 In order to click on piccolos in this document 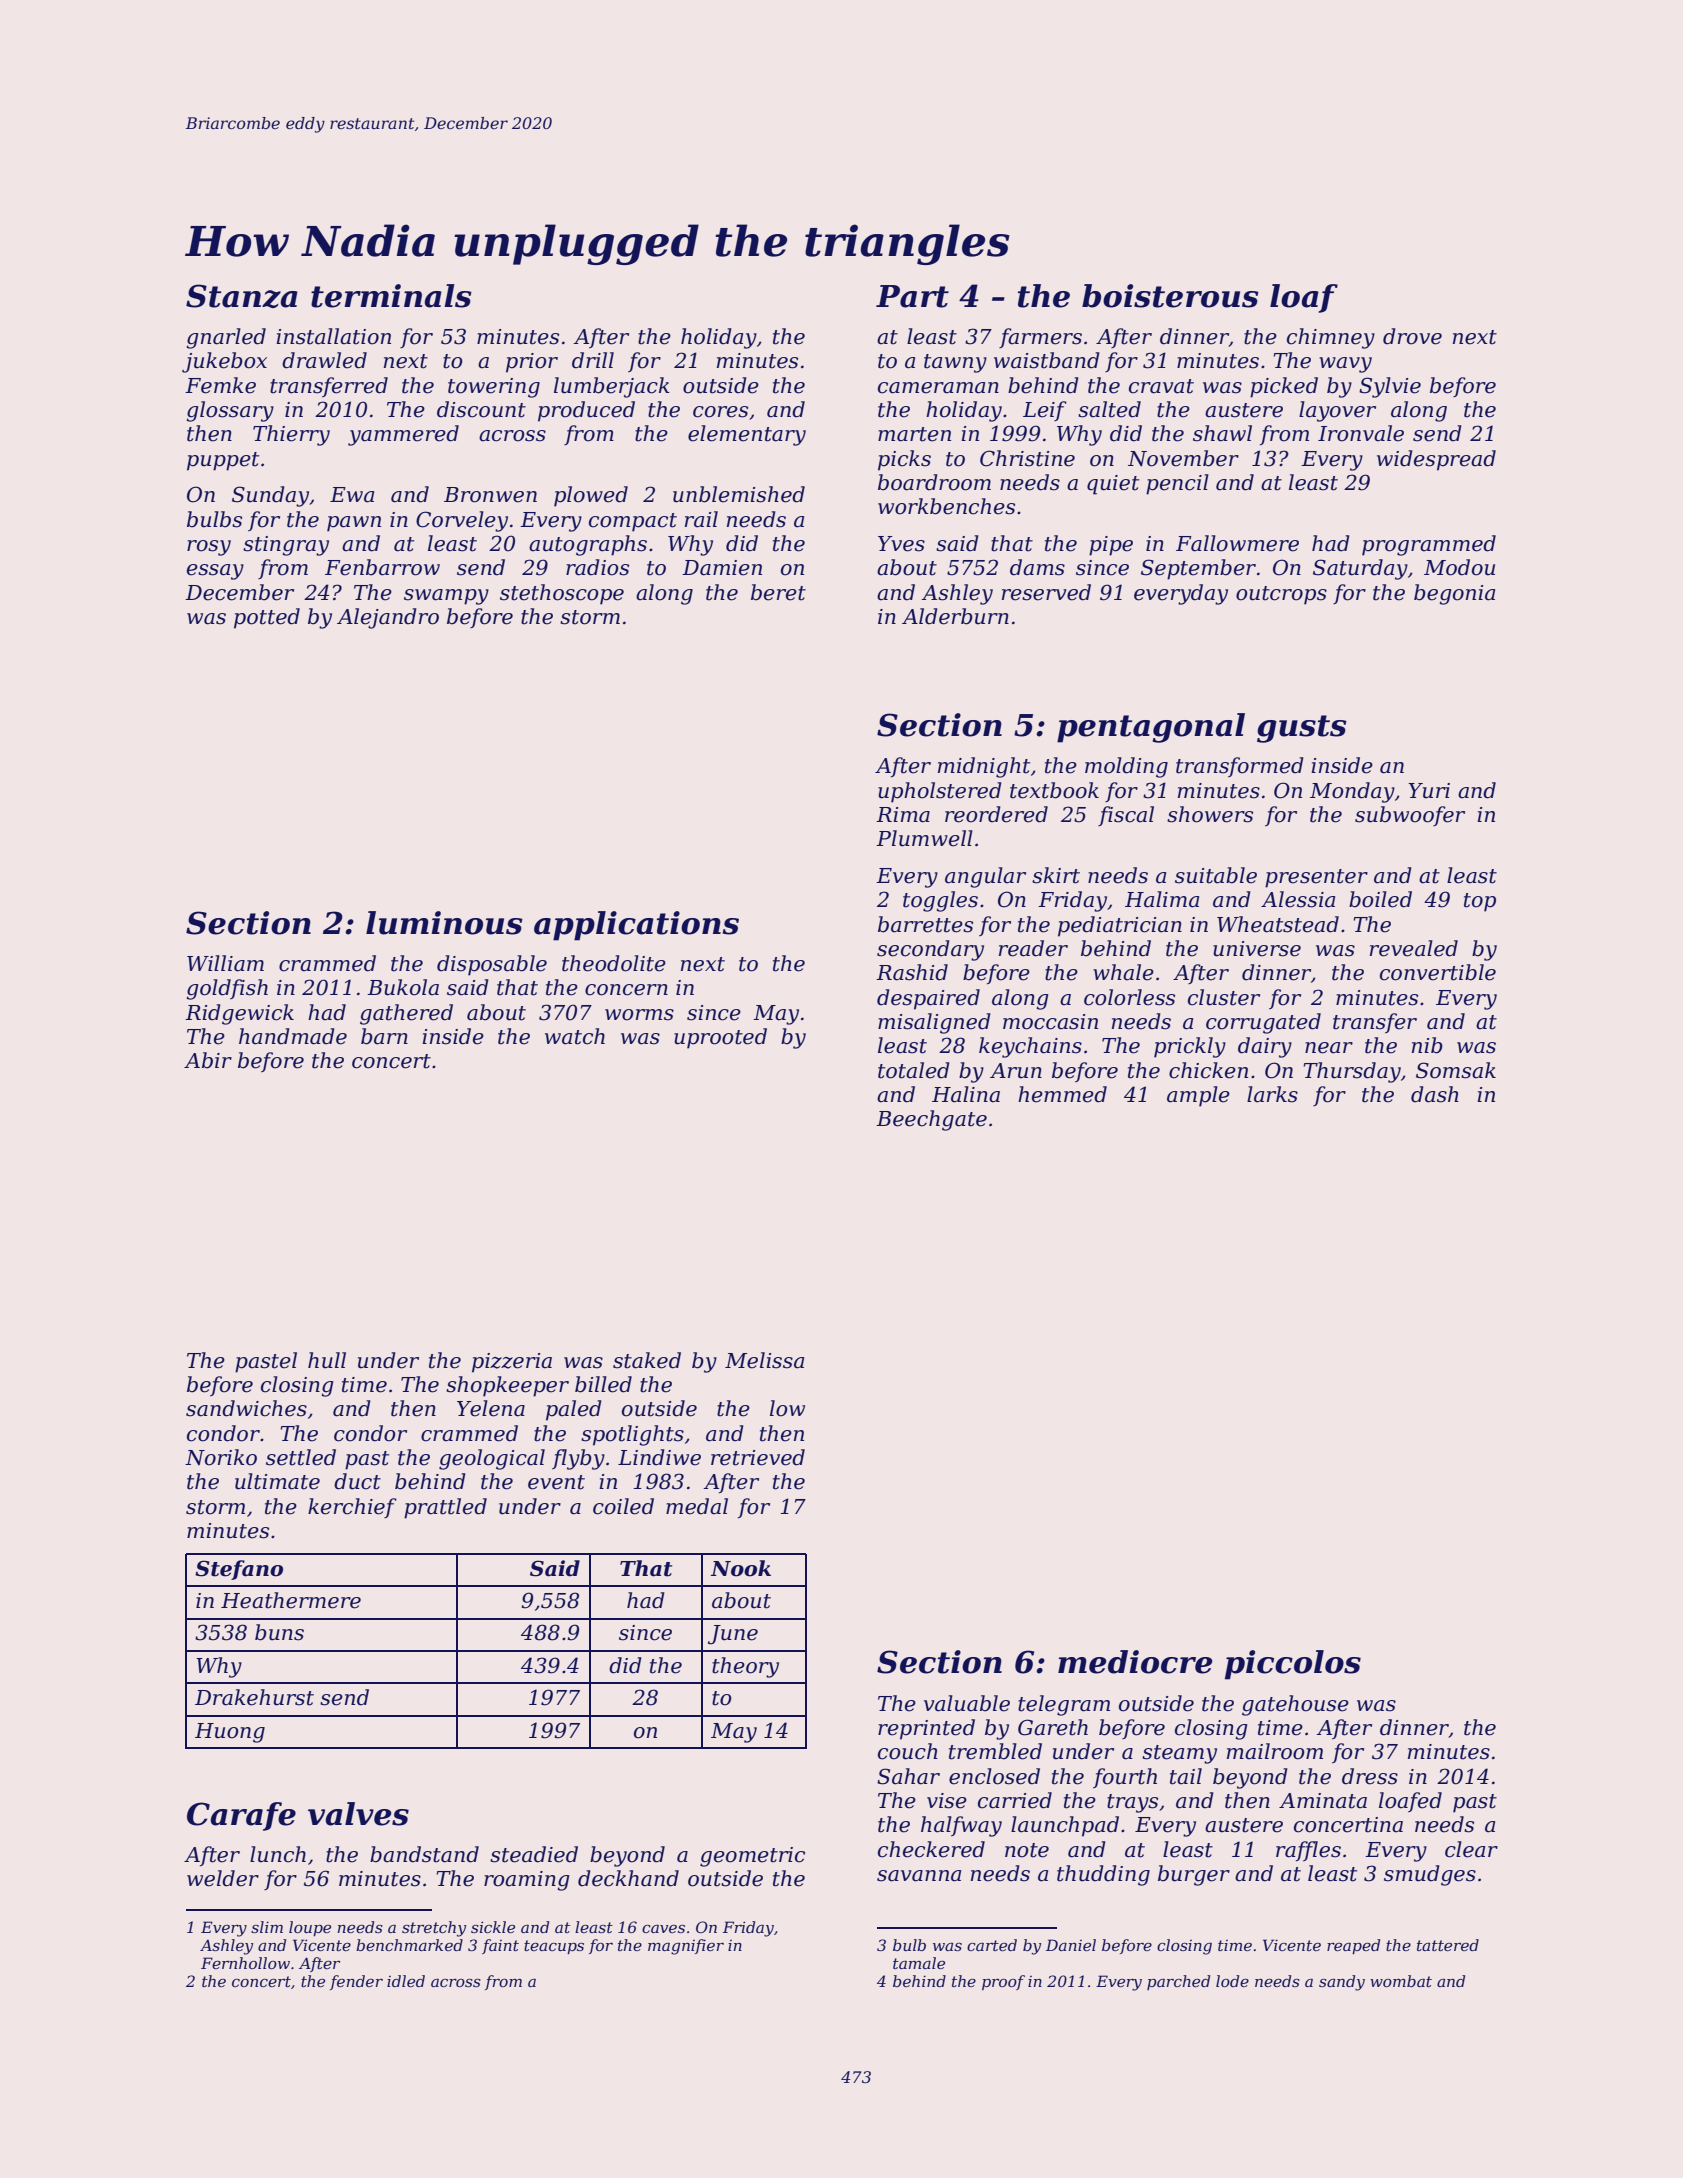, I will do `click(1293, 1665)`.
